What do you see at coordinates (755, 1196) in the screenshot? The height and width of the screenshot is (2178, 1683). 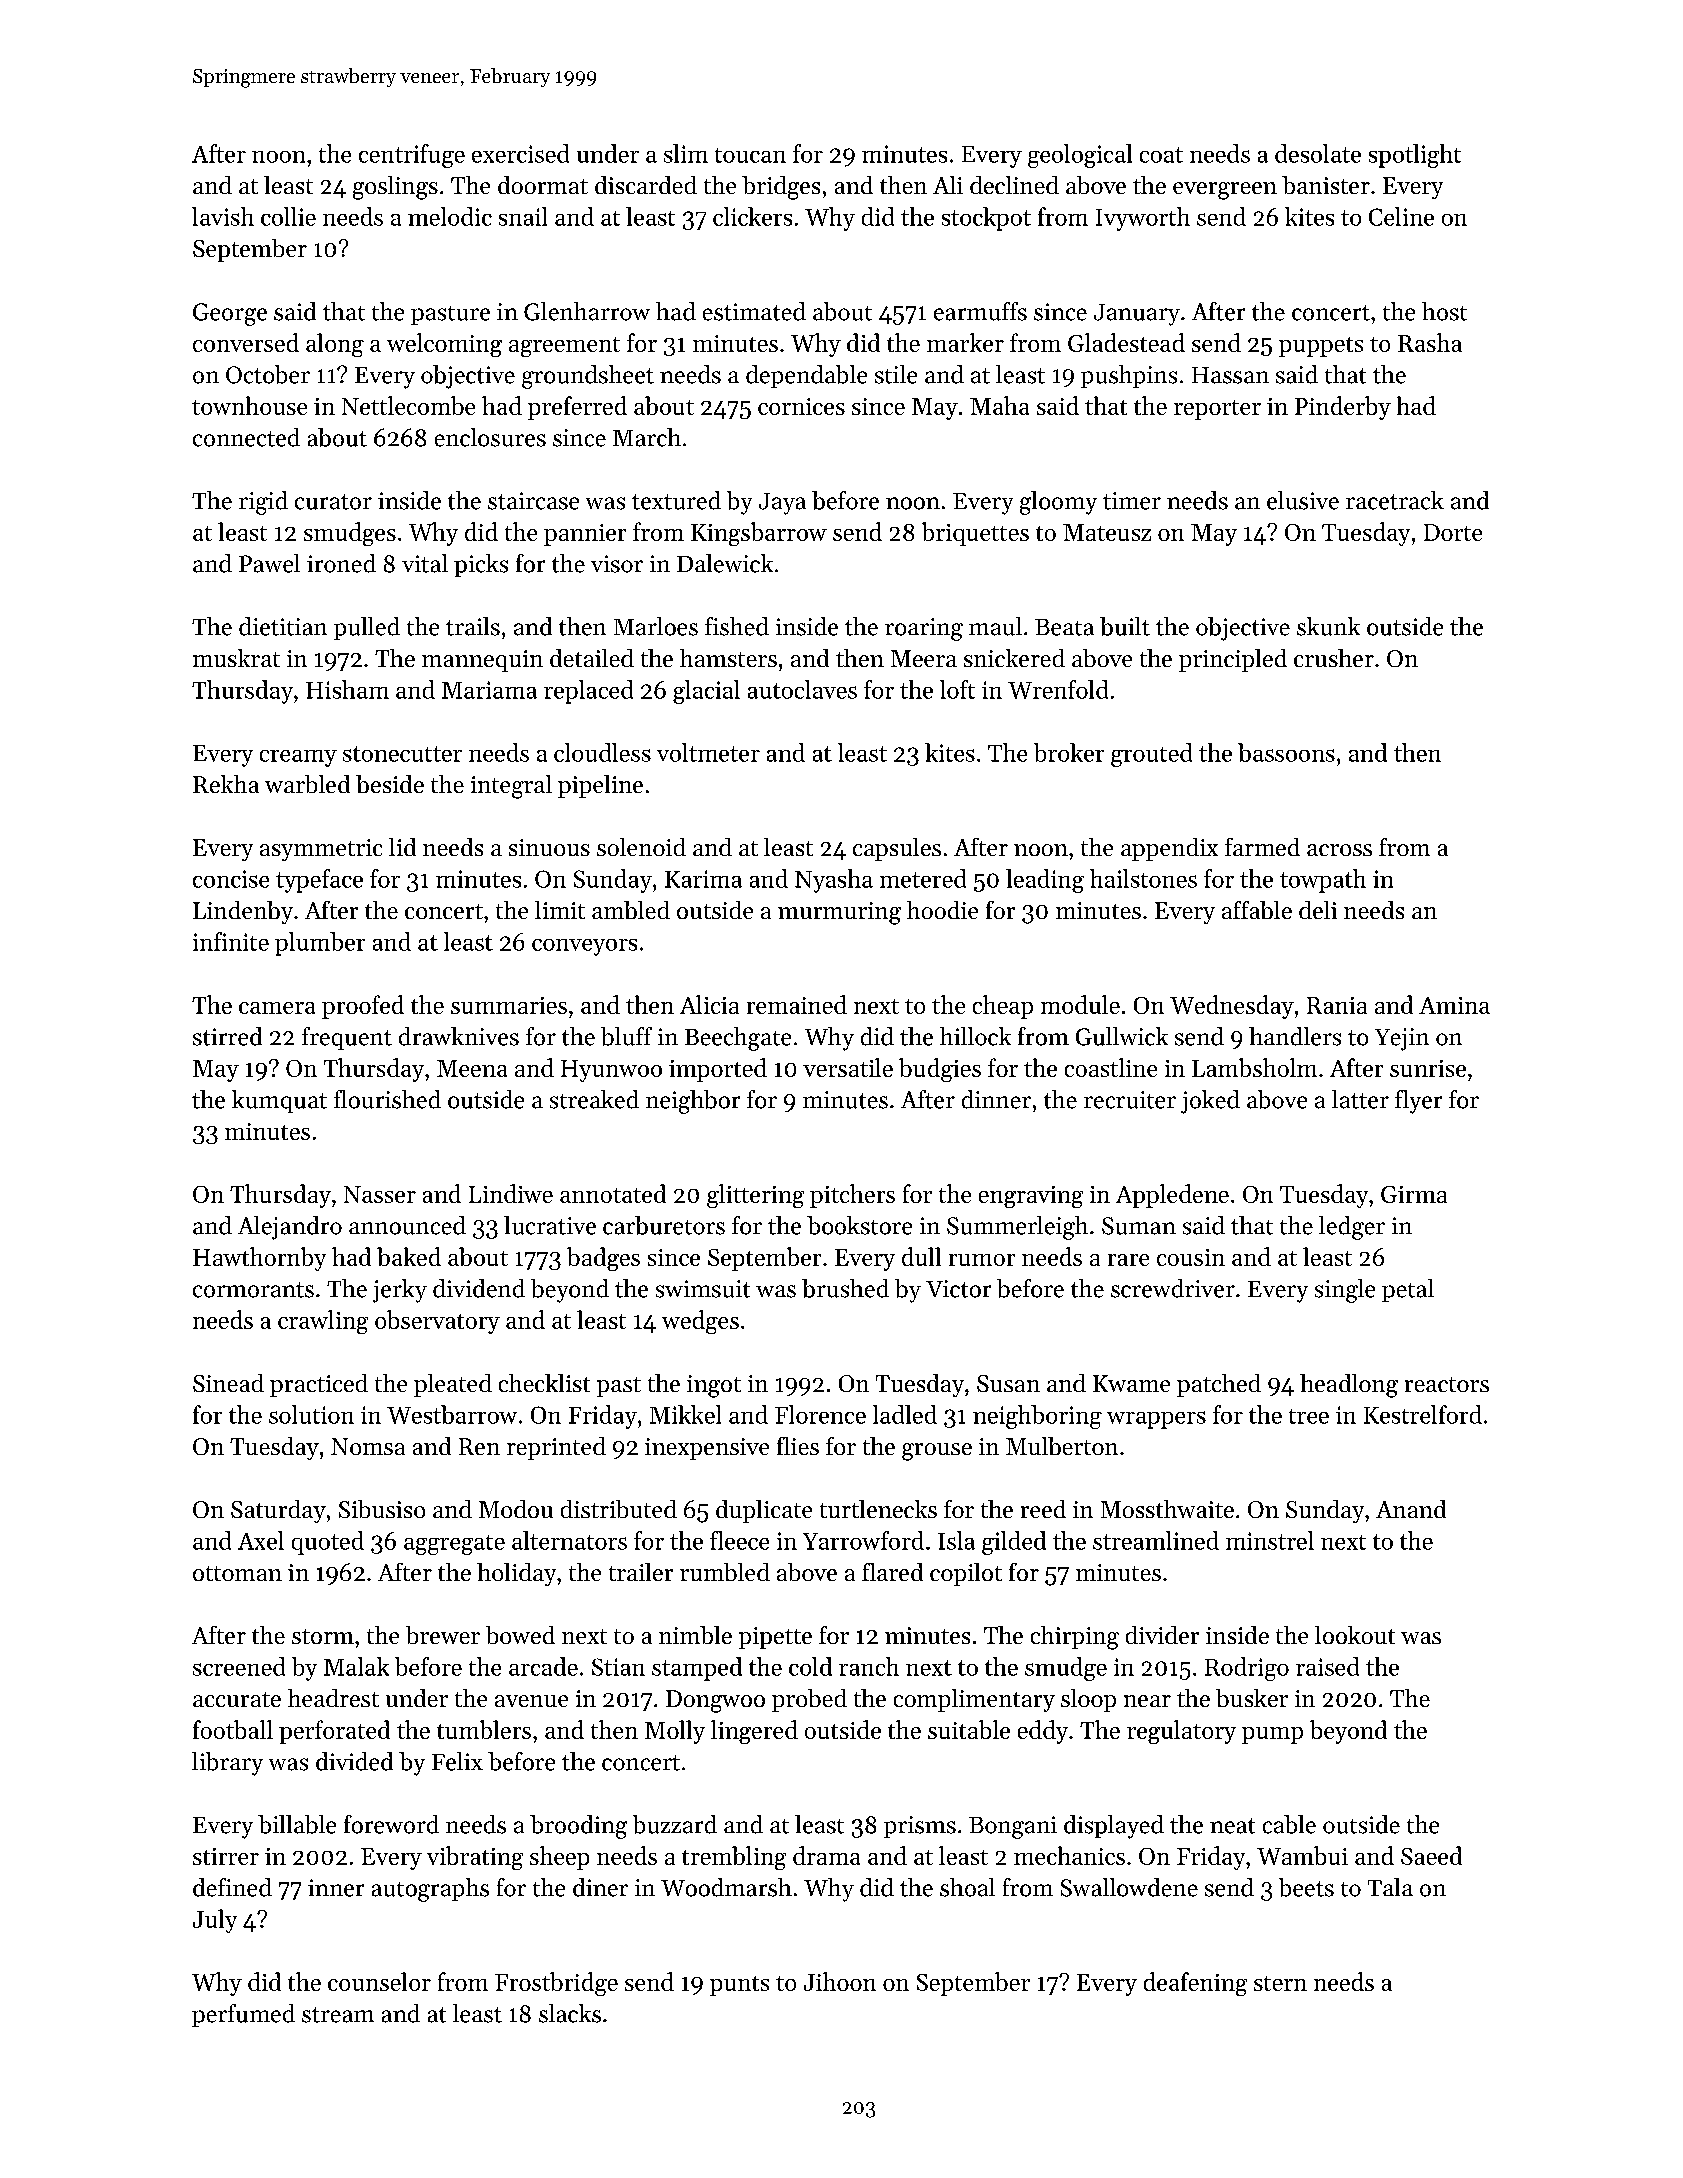 I see `glittering` at bounding box center [755, 1196].
